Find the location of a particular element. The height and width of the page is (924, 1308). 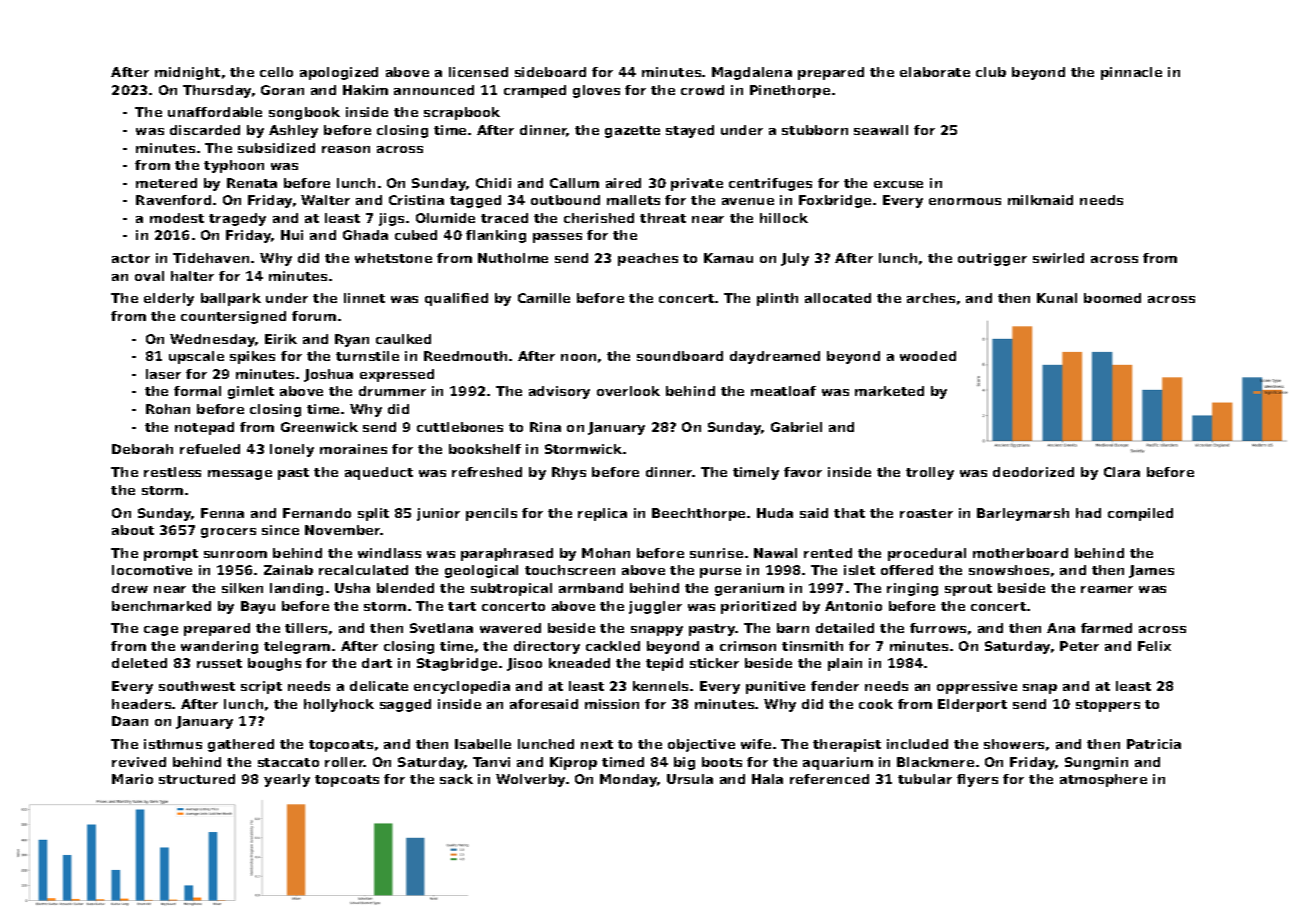

overlook is located at coordinates (628, 391).
